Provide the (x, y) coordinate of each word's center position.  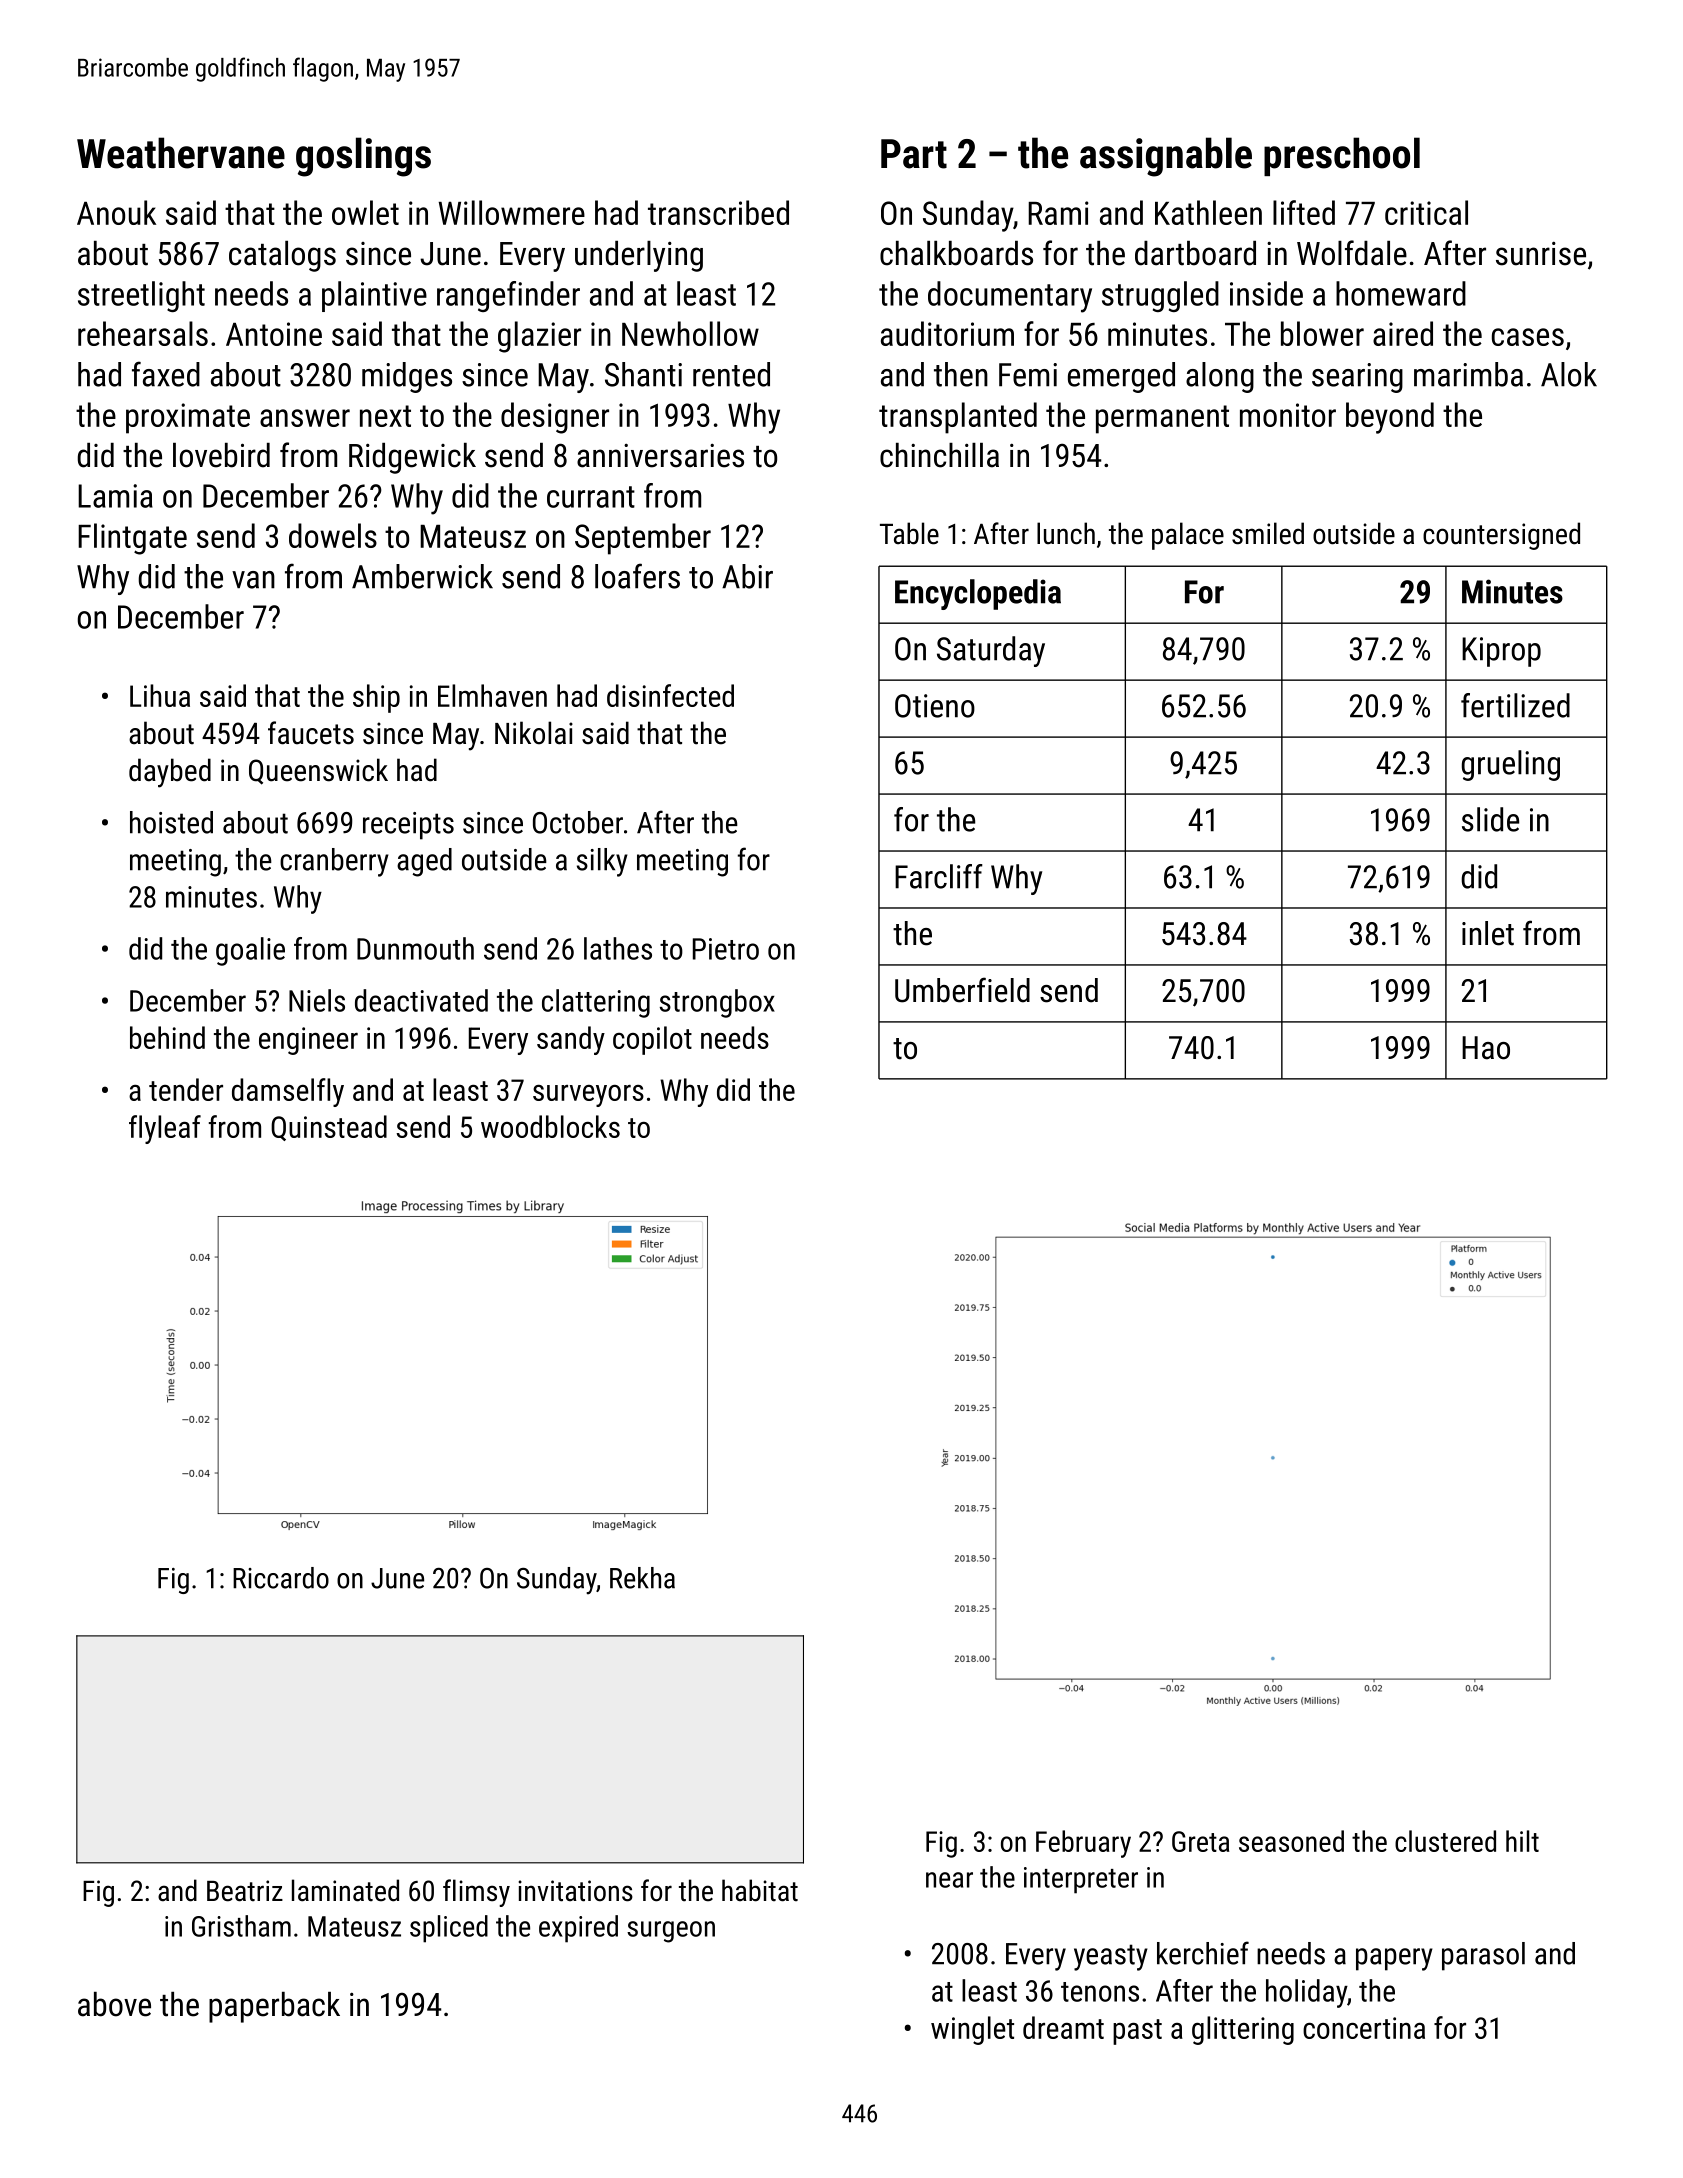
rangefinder (508, 296)
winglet (972, 2030)
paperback (274, 2007)
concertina (1364, 2028)
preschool (1342, 156)
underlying (639, 256)
